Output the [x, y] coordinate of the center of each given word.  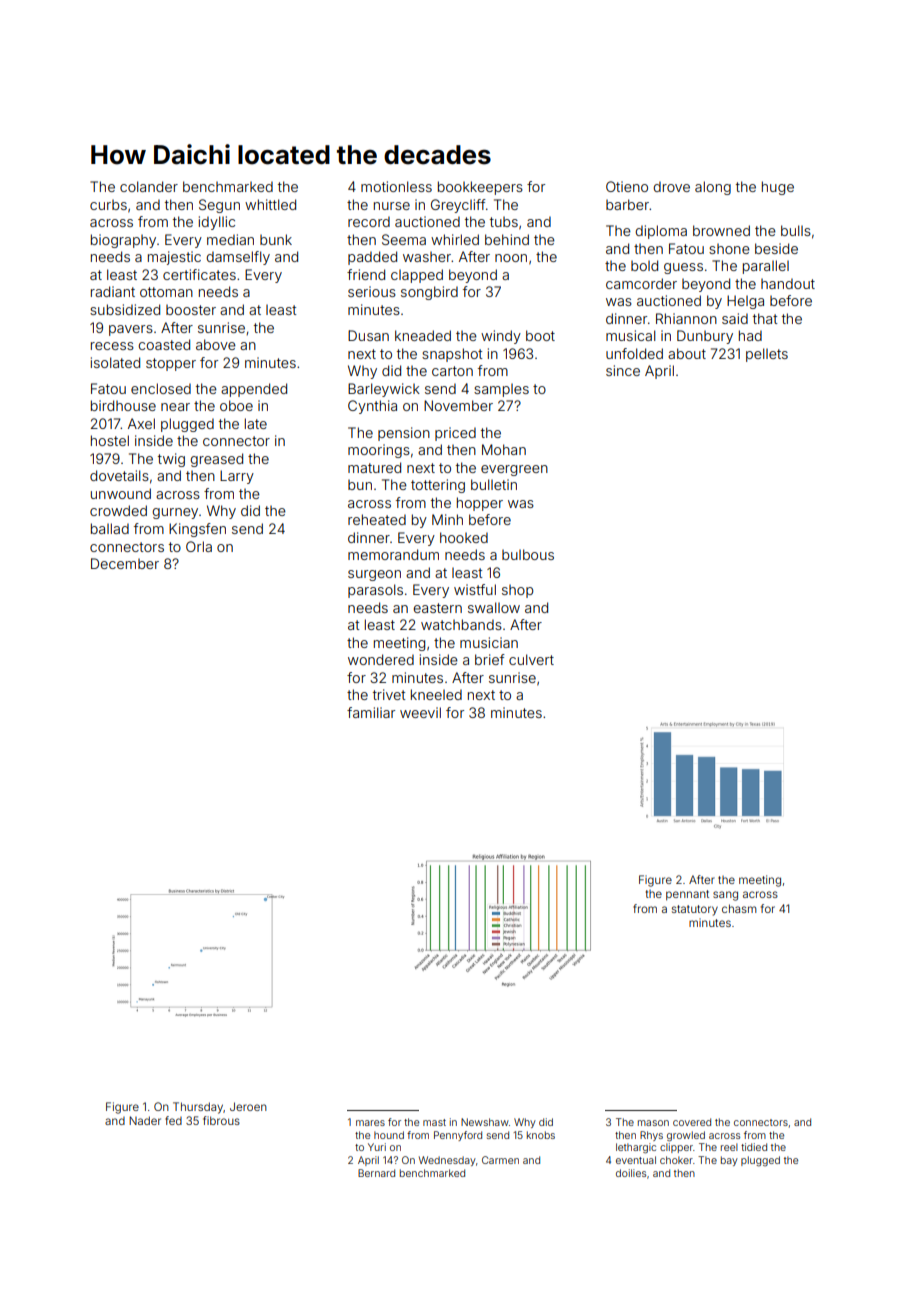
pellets [767, 355]
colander [149, 186]
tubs [504, 222]
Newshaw [485, 1122]
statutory [695, 910]
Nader [145, 1120]
